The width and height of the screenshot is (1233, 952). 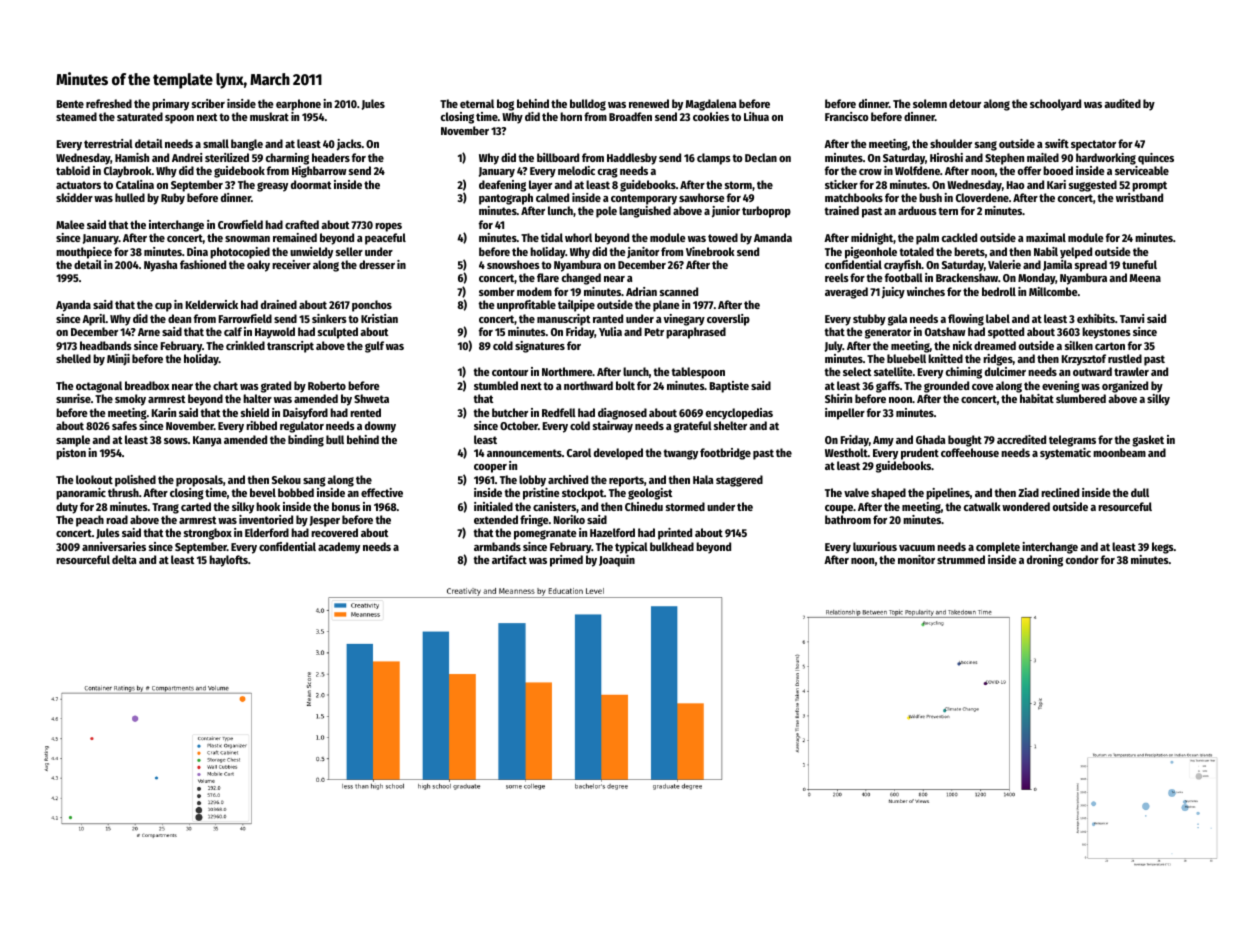 I want to click on Joaquin, so click(x=617, y=561).
